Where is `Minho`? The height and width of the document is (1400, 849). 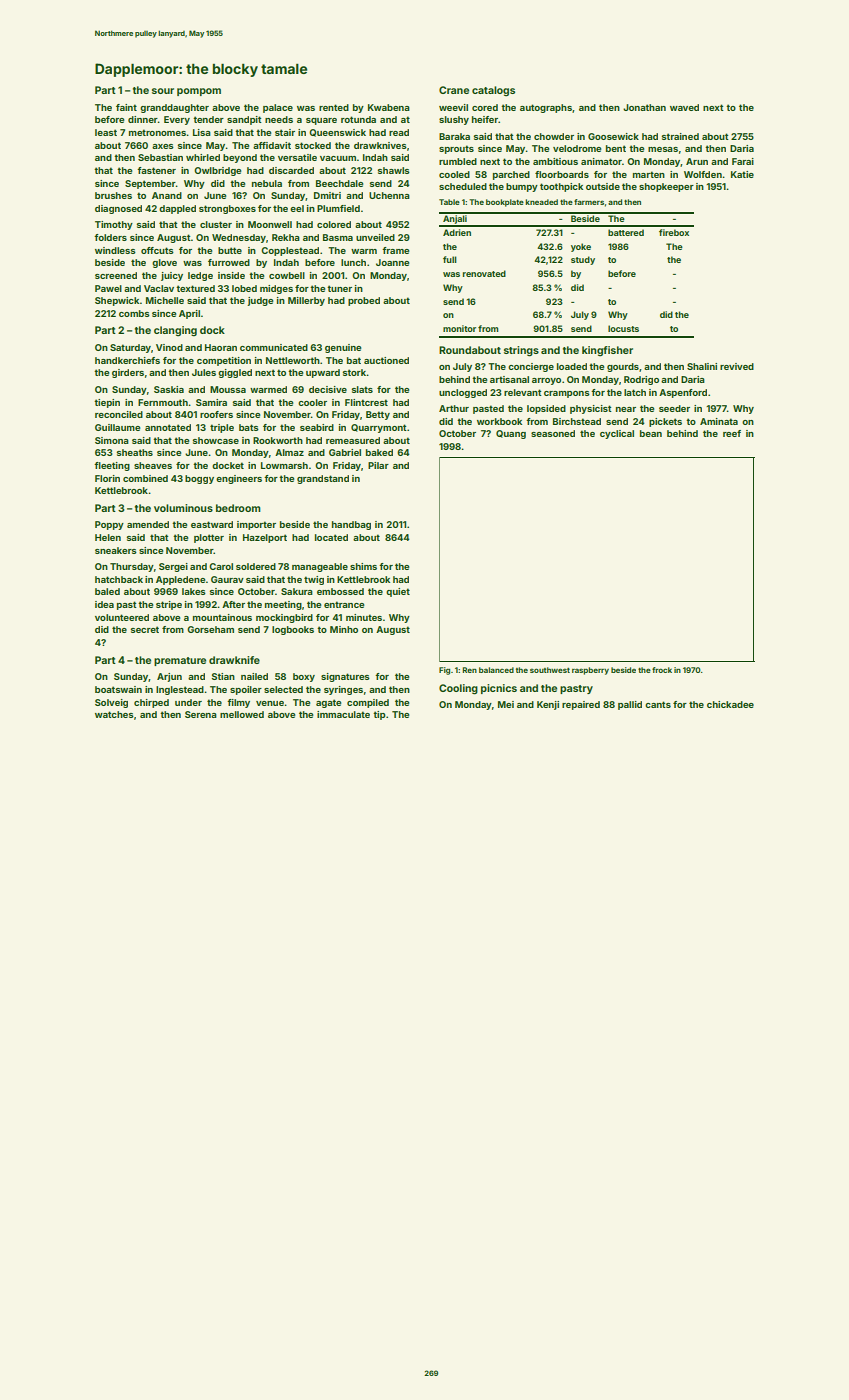
Minho is located at coordinates (344, 629).
